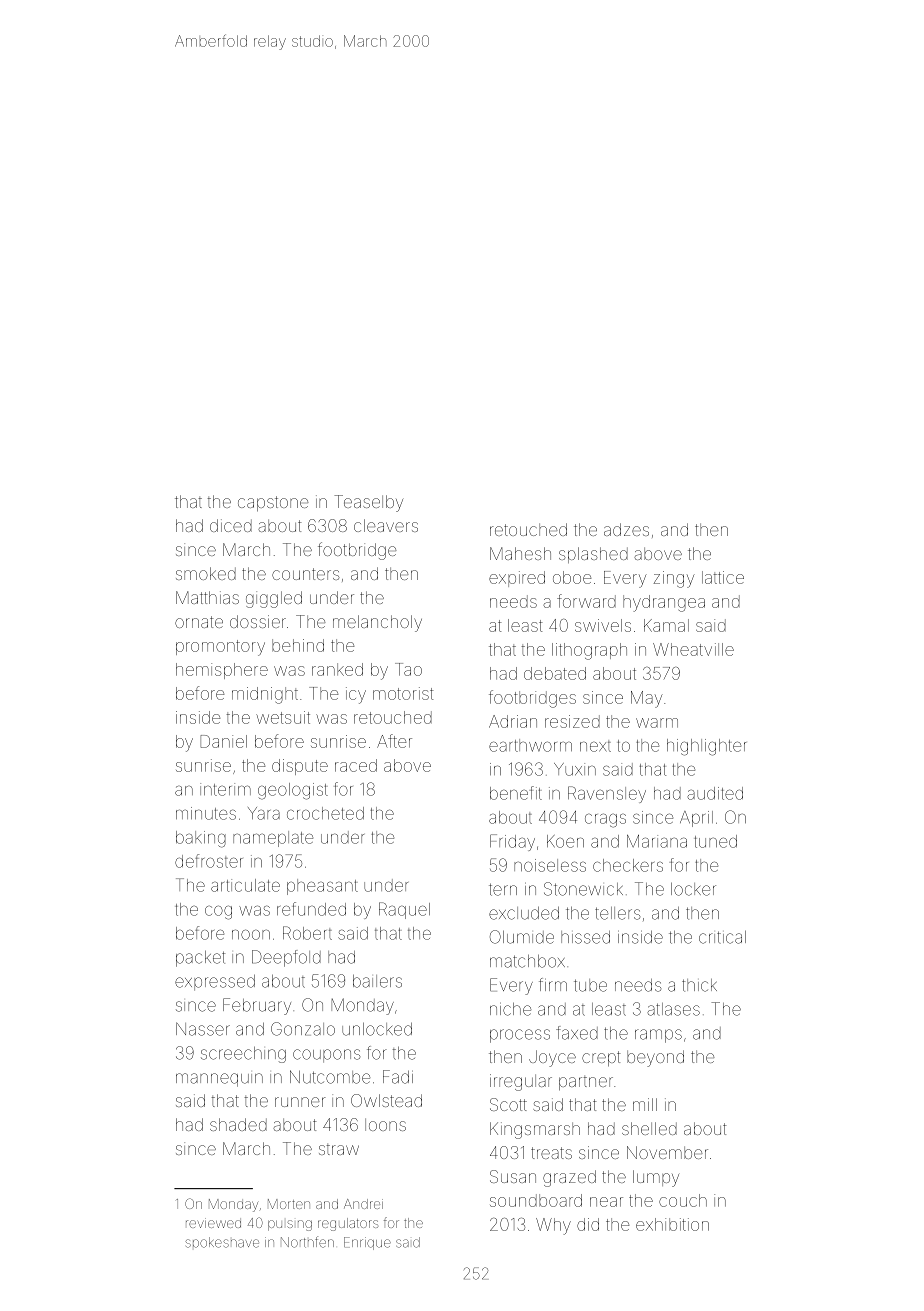 The image size is (924, 1311). I want to click on Matthias, so click(207, 597).
